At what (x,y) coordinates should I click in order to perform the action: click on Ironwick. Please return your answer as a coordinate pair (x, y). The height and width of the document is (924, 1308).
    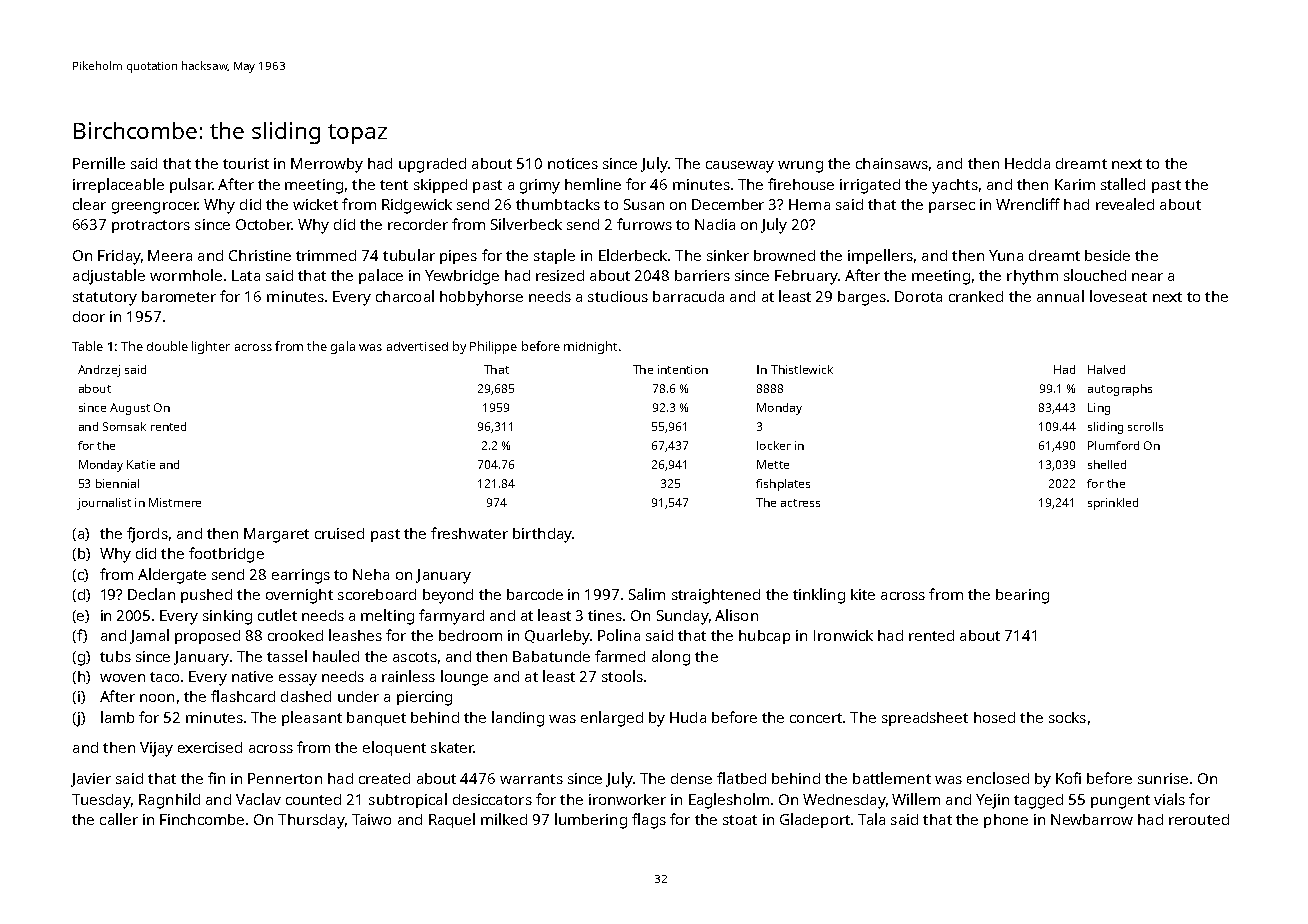
    Looking at the image, I should click on (843, 635).
